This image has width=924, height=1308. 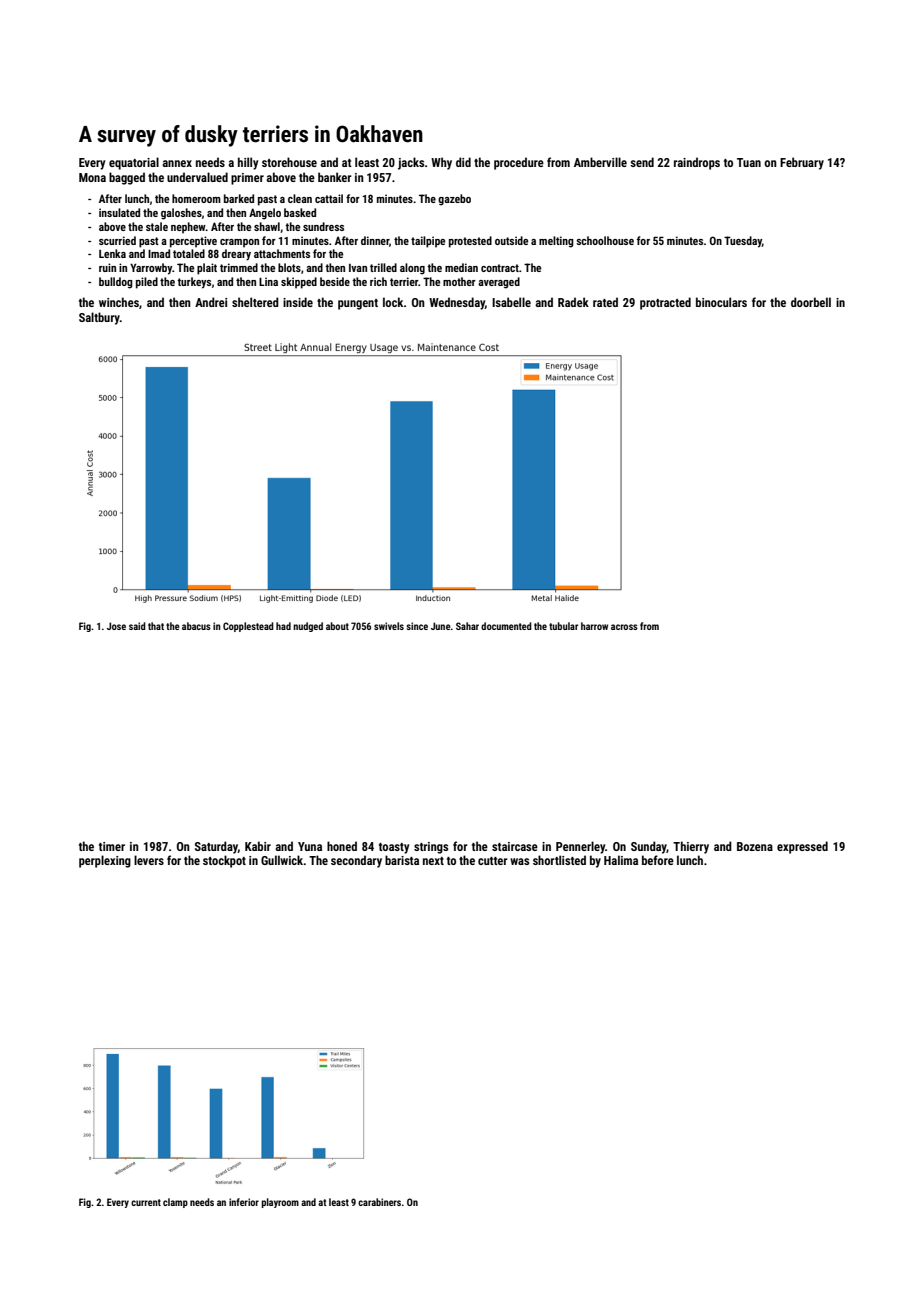 What do you see at coordinates (454, 200) in the image?
I see `gazebo` at bounding box center [454, 200].
